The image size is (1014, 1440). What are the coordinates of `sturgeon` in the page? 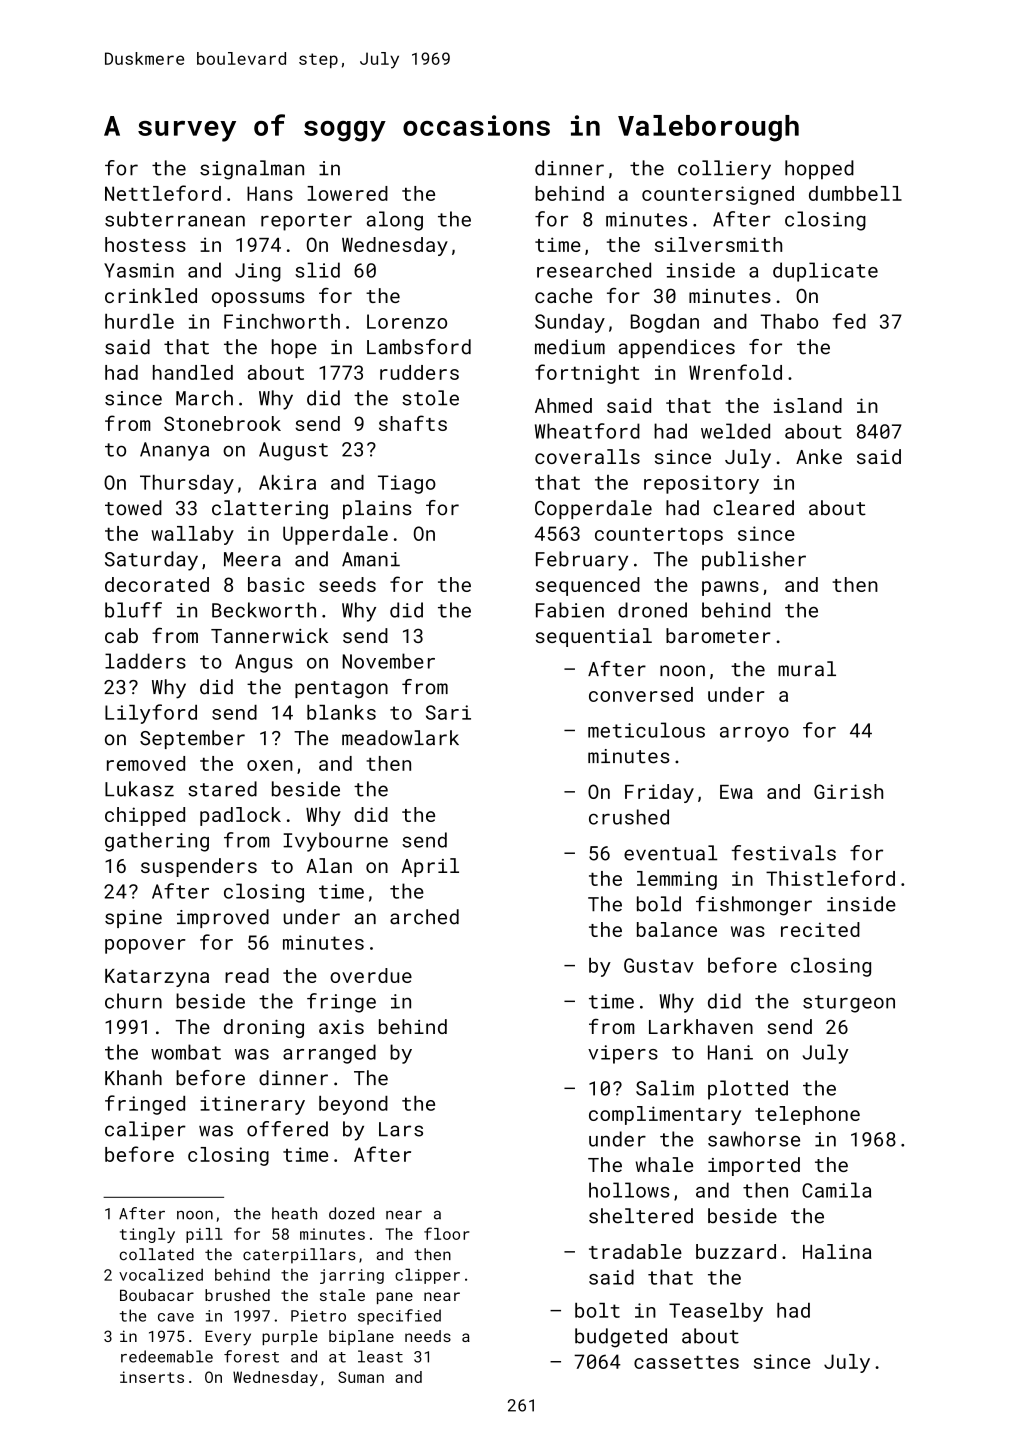 It's located at (849, 1004).
